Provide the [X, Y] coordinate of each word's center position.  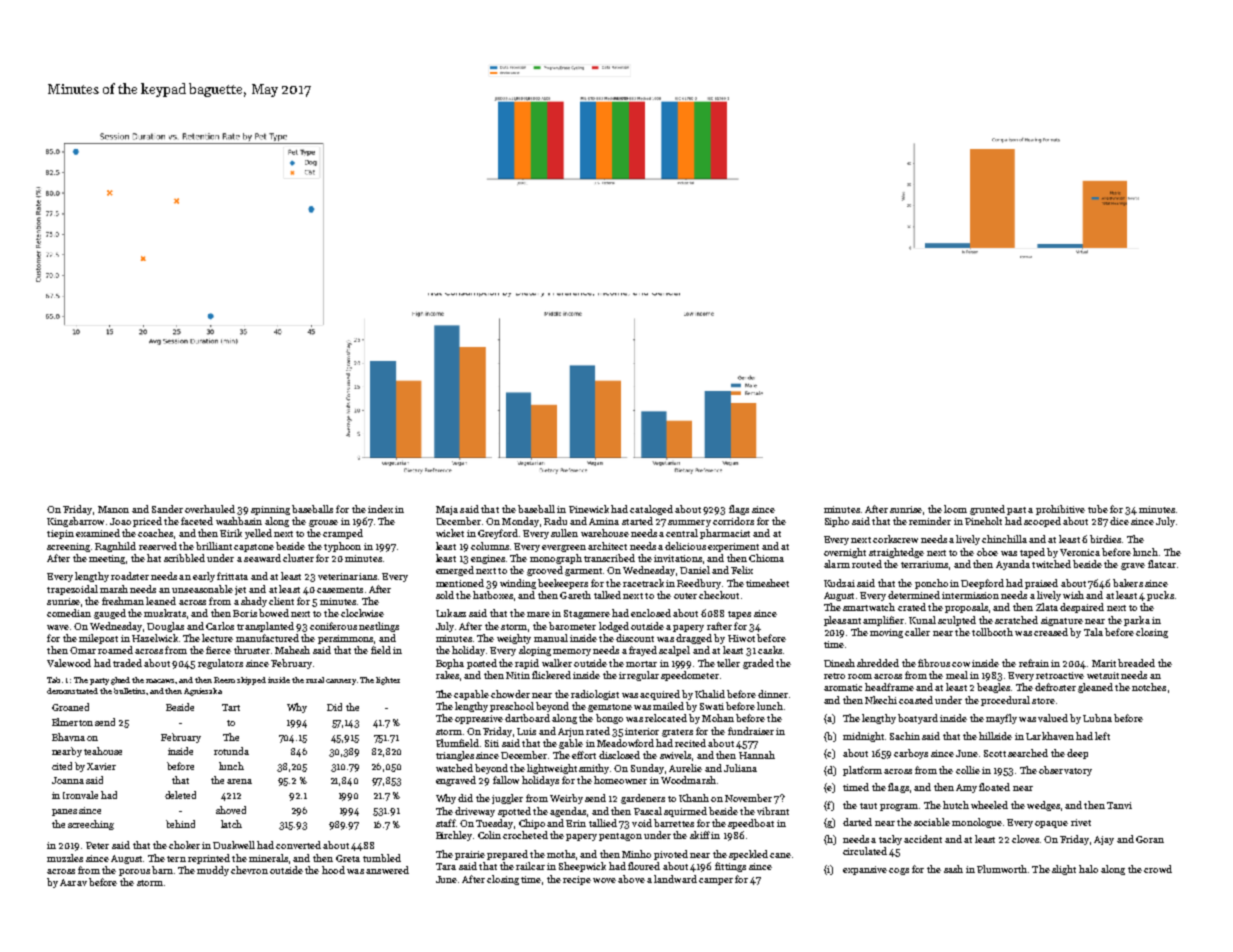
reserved [158, 546]
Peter [97, 845]
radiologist [595, 695]
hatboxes [493, 595]
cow [961, 664]
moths [561, 854]
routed [867, 564]
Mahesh [292, 650]
